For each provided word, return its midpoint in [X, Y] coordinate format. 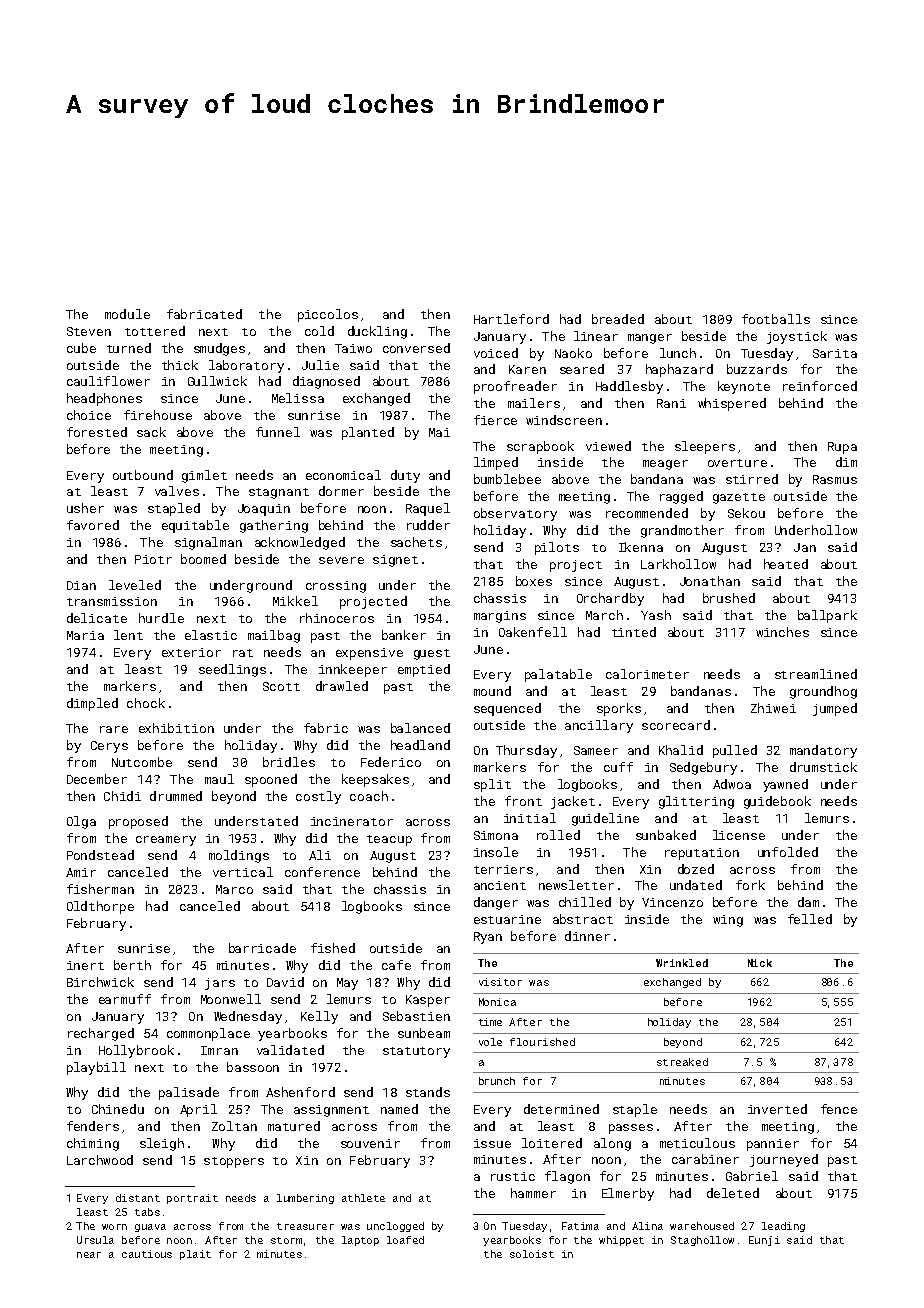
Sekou [746, 513]
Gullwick [217, 381]
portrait [192, 1199]
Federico [391, 762]
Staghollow [702, 1241]
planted [368, 433]
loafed [405, 1240]
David [285, 982]
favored [93, 525]
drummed [176, 796]
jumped [835, 709]
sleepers [705, 447]
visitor [500, 982]
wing [728, 921]
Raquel [428, 509]
